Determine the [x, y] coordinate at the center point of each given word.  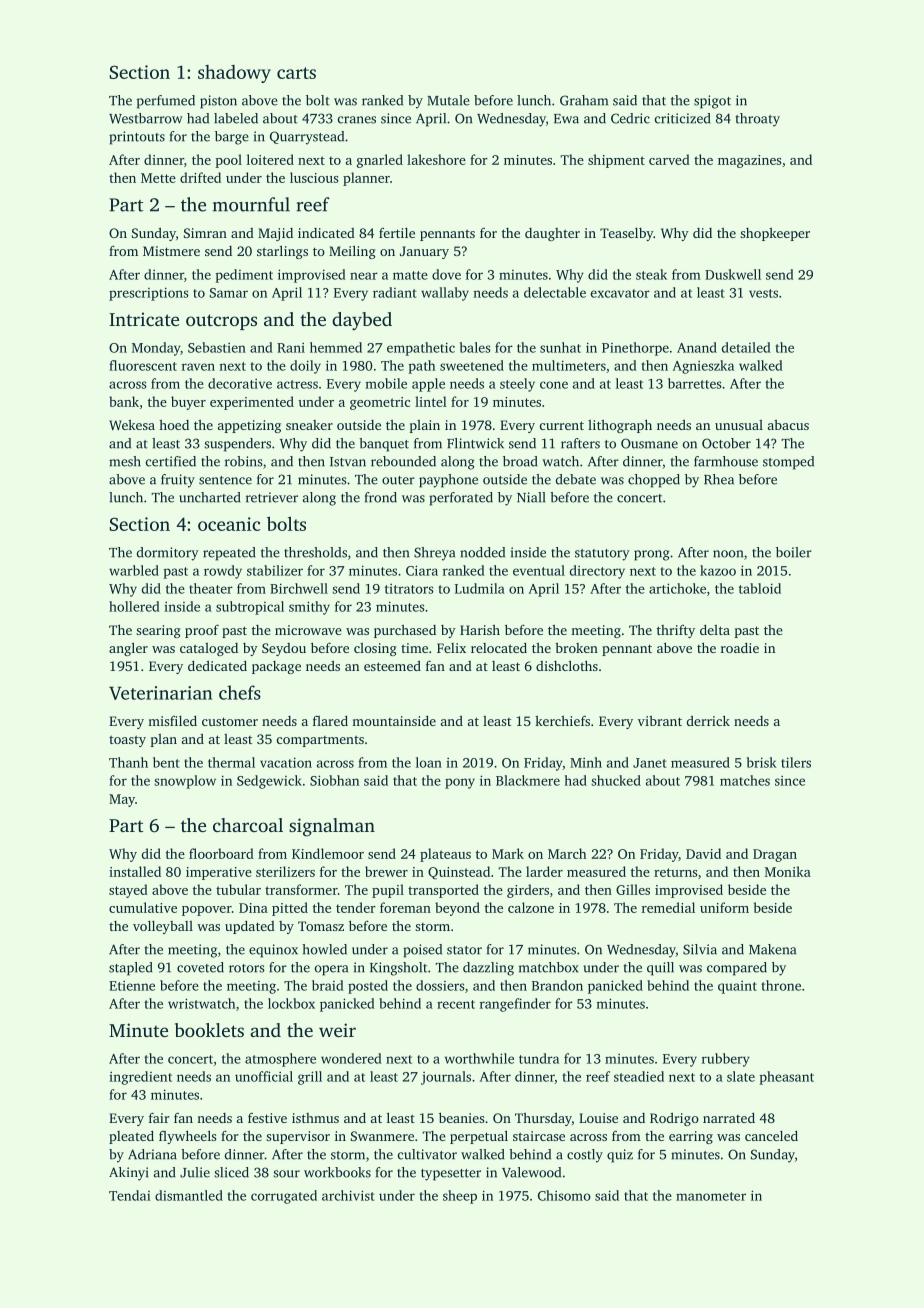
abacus [788, 425]
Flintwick [475, 443]
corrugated [284, 1197]
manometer [711, 1196]
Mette [158, 178]
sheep [460, 1197]
